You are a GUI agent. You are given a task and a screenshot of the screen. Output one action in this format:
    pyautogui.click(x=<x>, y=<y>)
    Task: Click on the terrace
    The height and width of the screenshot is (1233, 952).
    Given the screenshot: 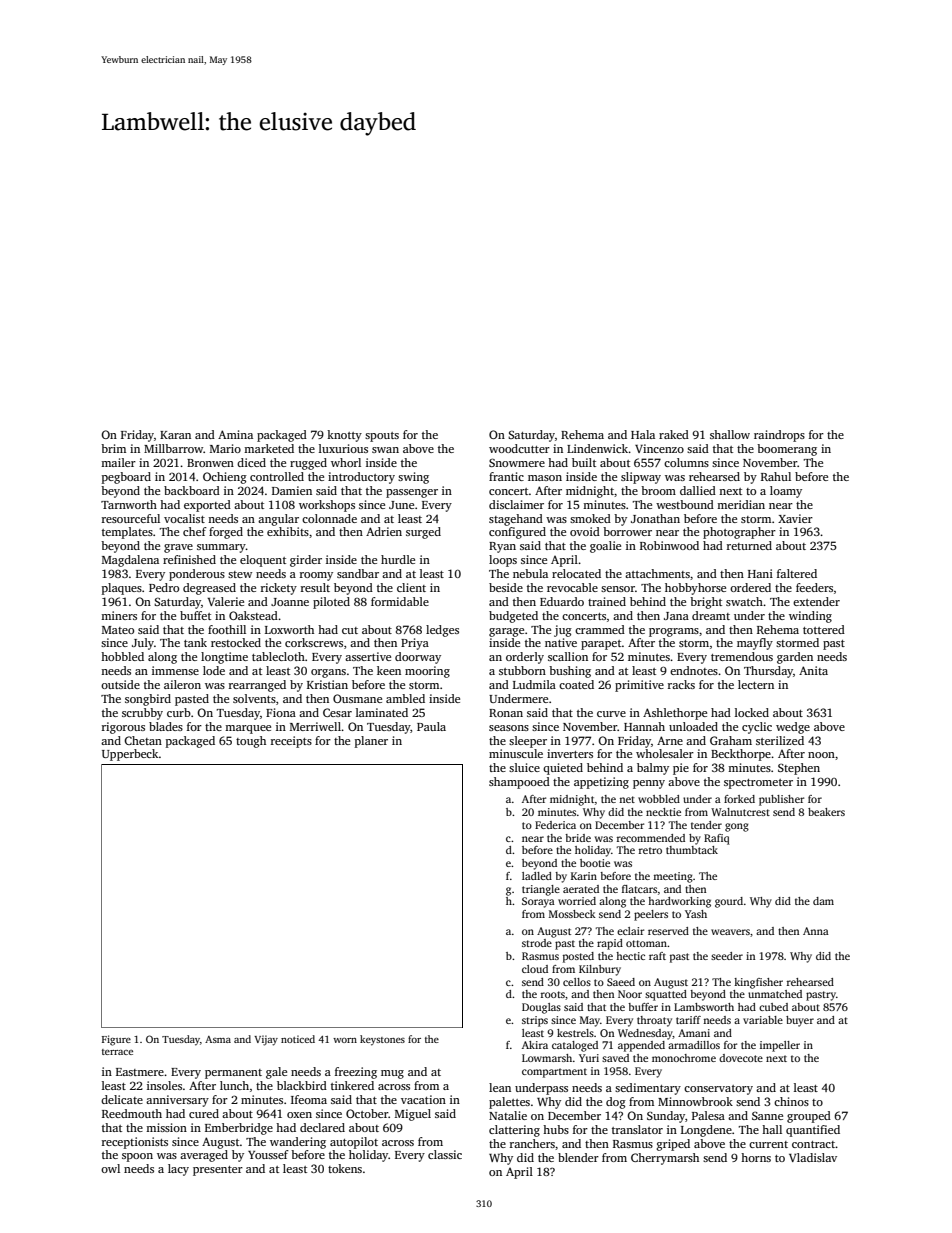 What is the action you would take?
    pyautogui.click(x=117, y=1052)
